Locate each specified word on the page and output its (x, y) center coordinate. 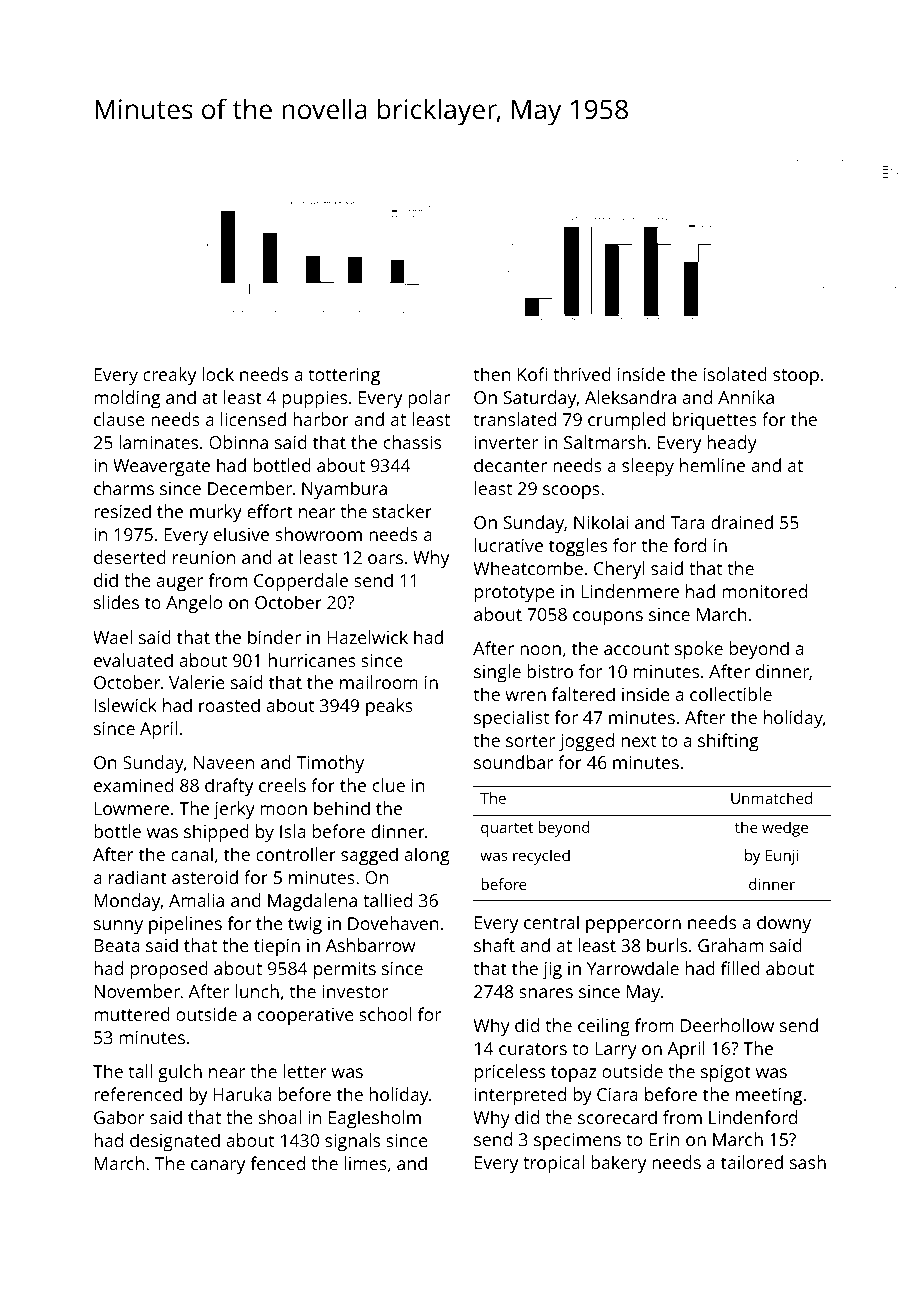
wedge (785, 829)
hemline (712, 465)
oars (385, 559)
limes (366, 1163)
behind (342, 808)
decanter (510, 465)
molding (127, 399)
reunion (204, 557)
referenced (138, 1094)
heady (732, 444)
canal (192, 854)
